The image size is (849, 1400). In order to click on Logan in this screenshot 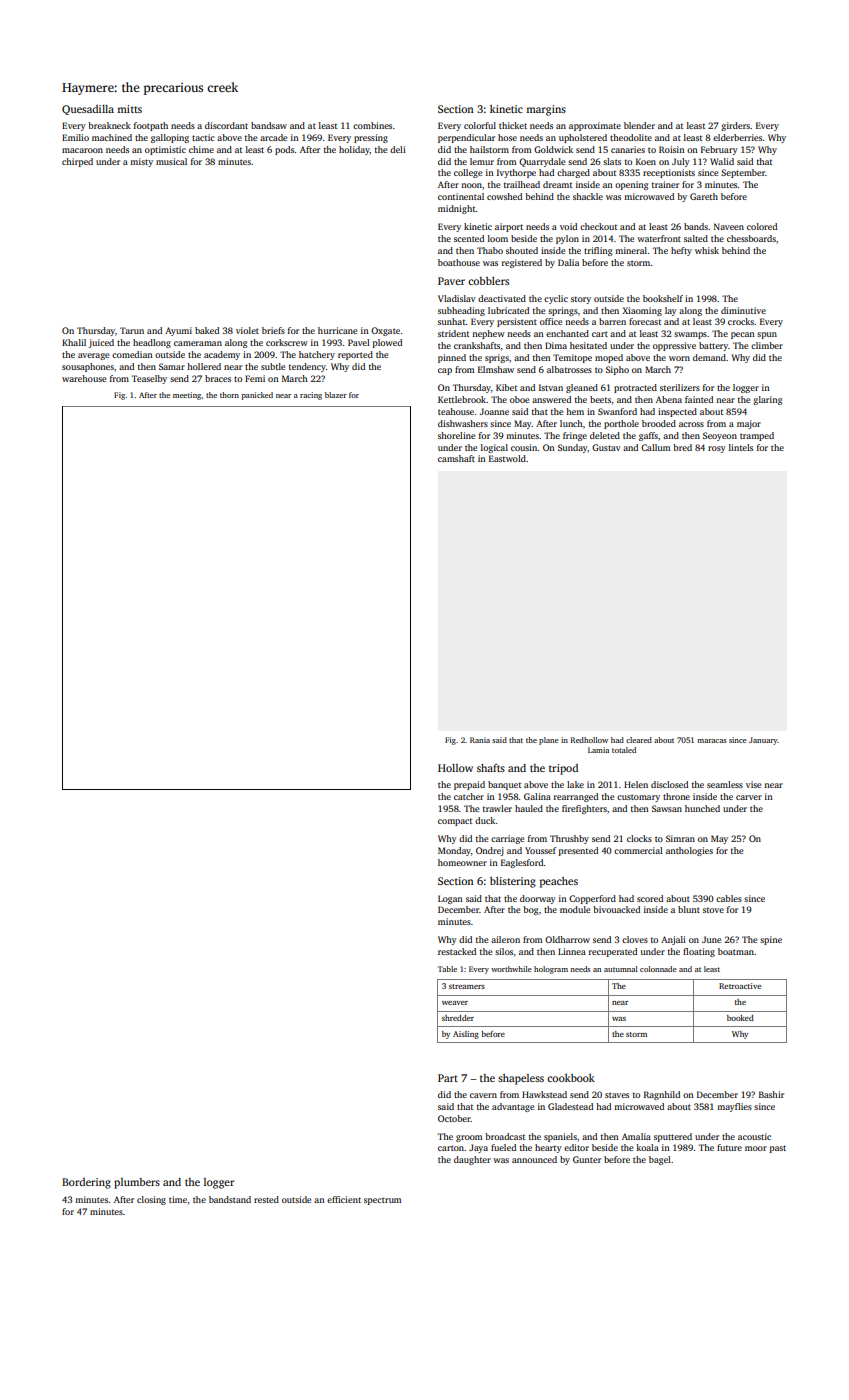, I will do `click(450, 899)`.
